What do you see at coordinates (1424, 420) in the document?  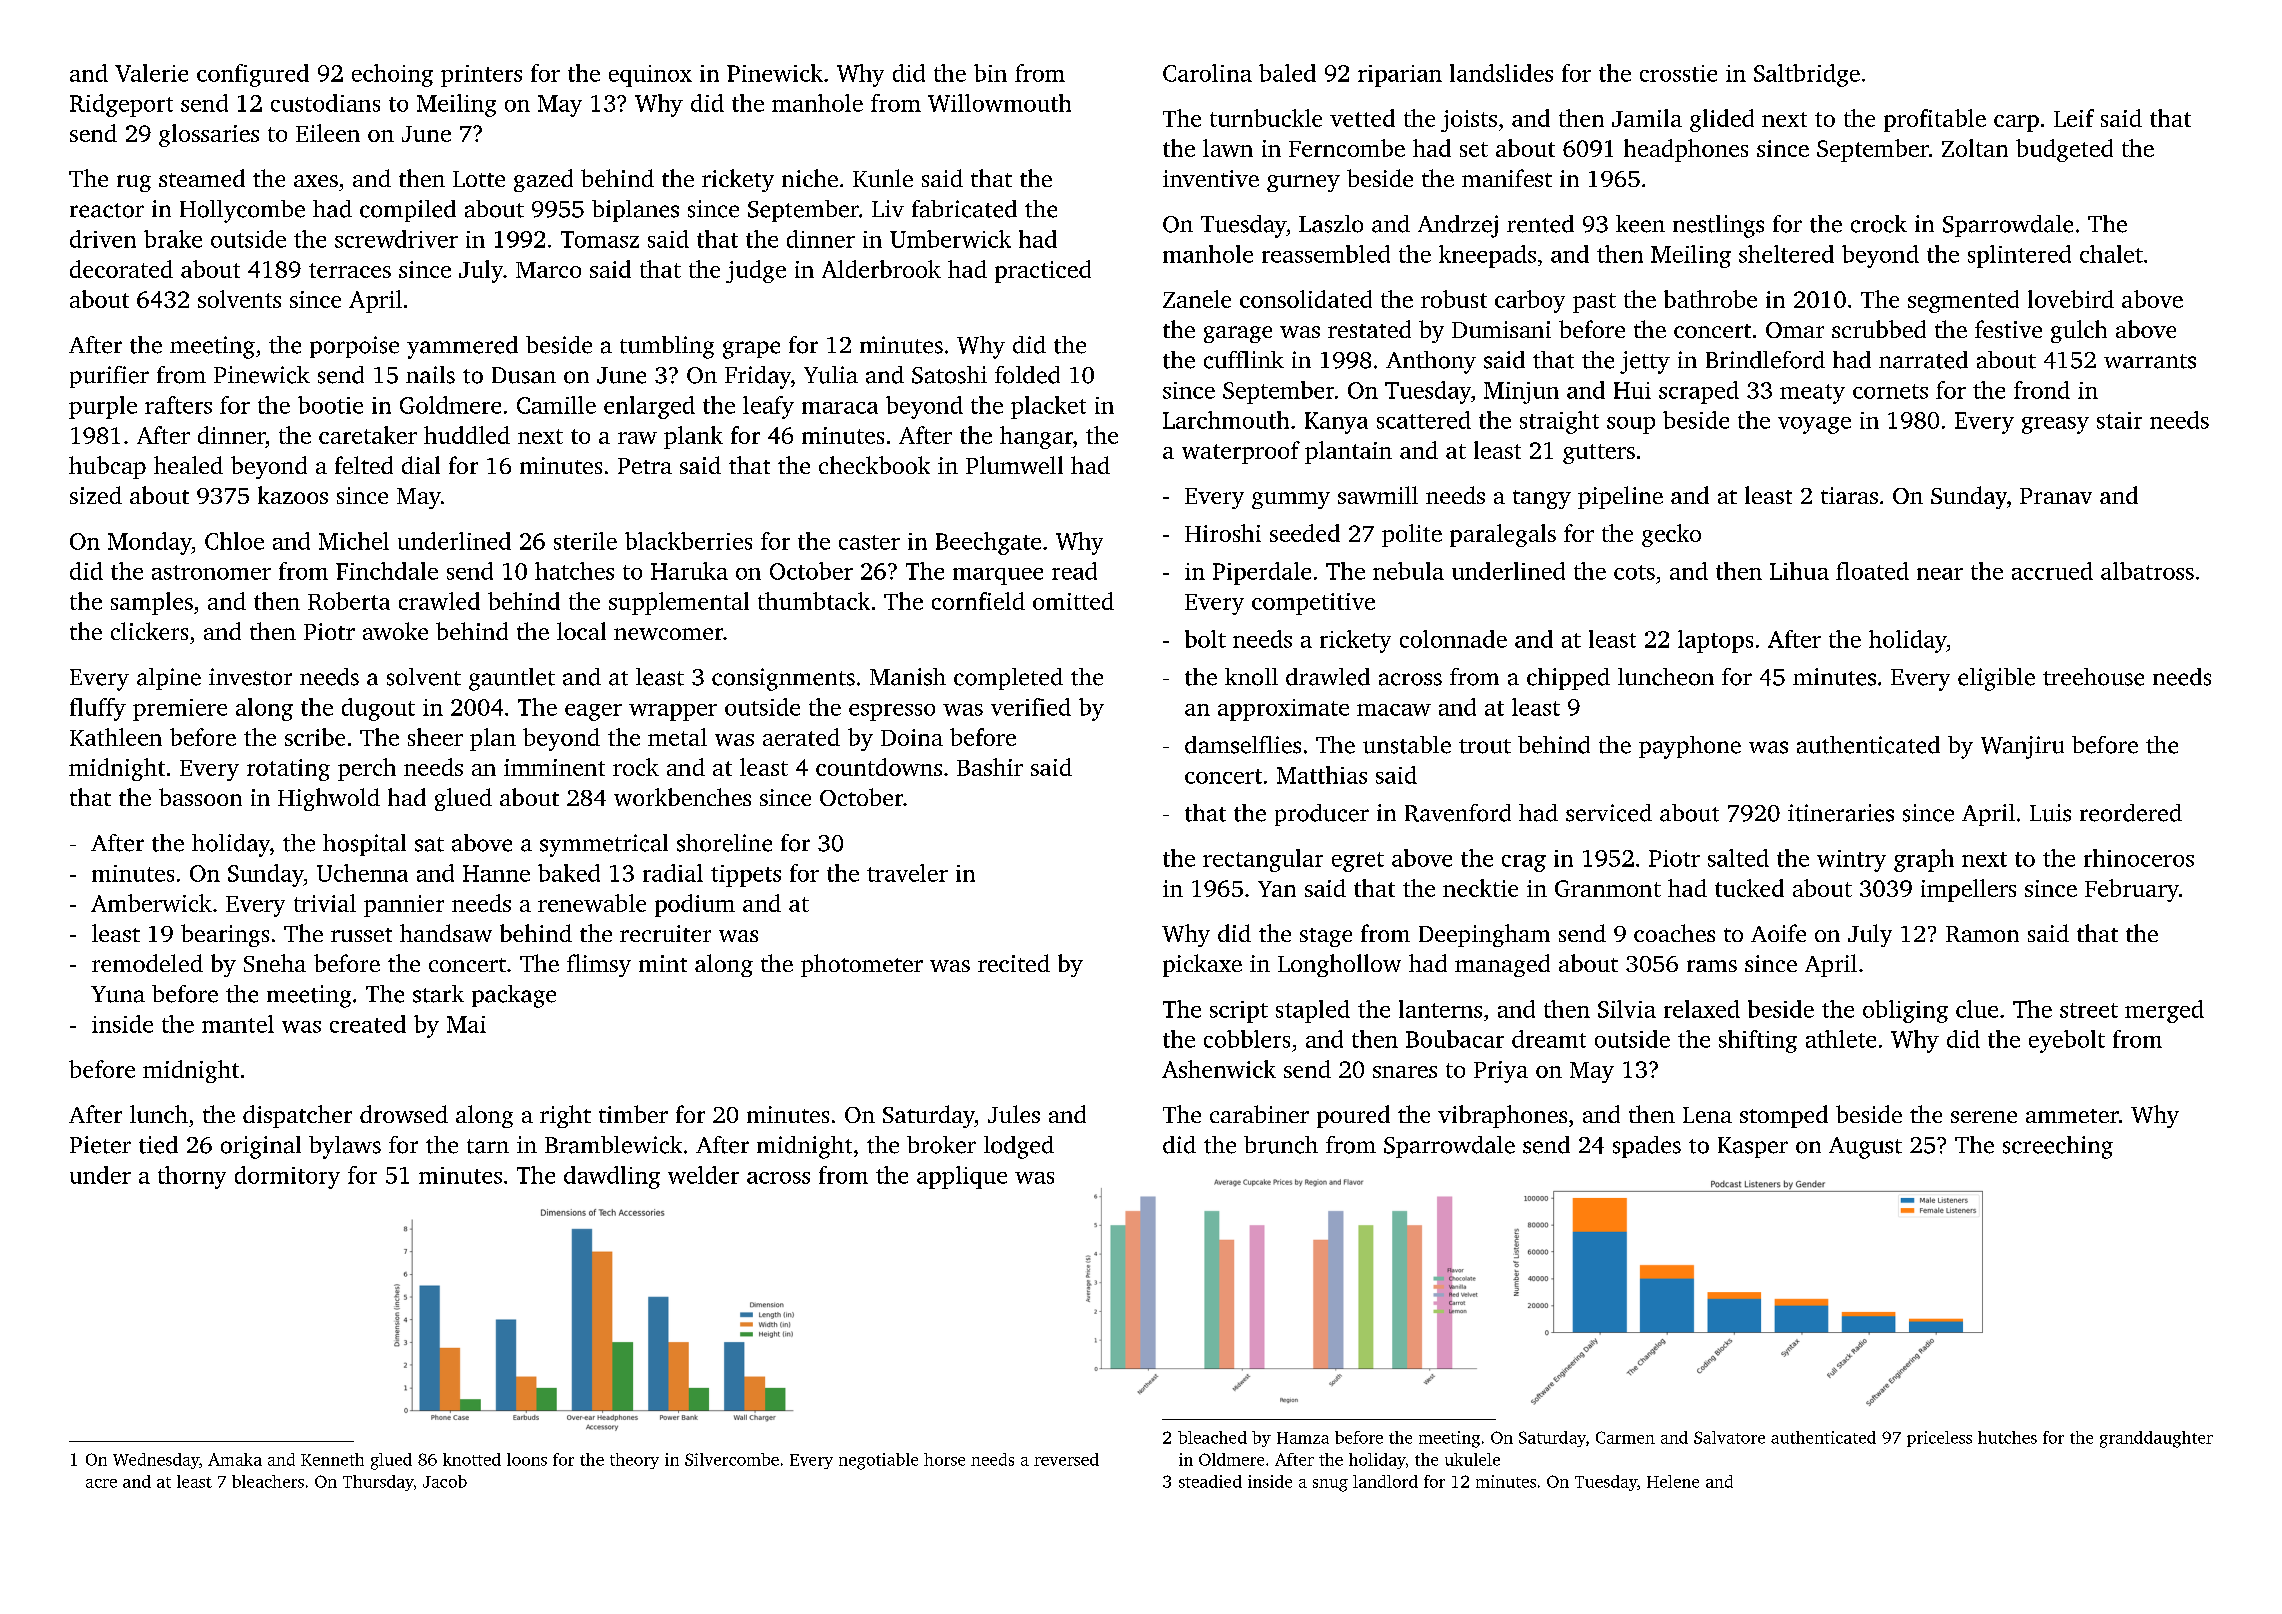 I see `scattered` at bounding box center [1424, 420].
